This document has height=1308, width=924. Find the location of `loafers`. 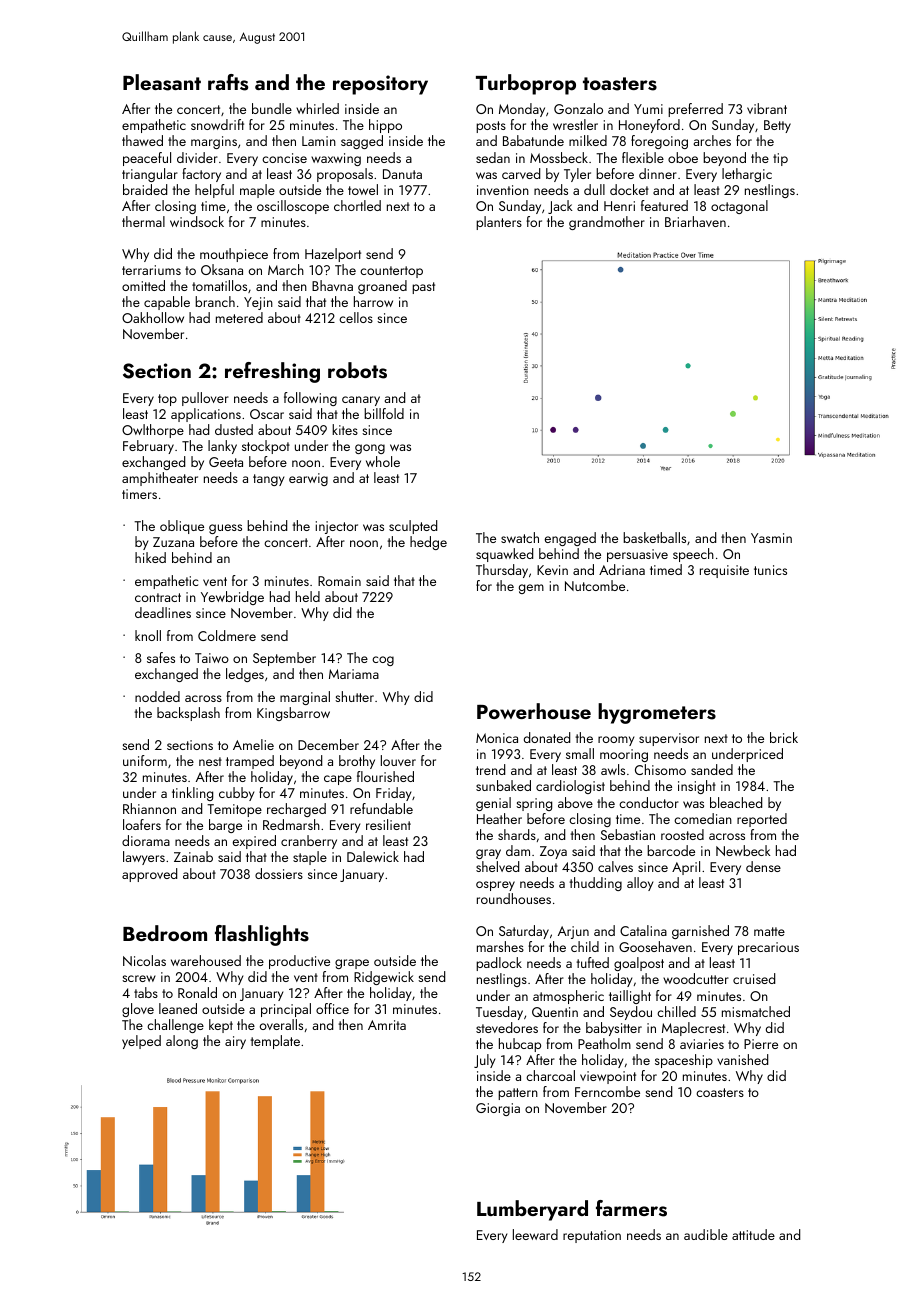

loafers is located at coordinates (142, 824).
